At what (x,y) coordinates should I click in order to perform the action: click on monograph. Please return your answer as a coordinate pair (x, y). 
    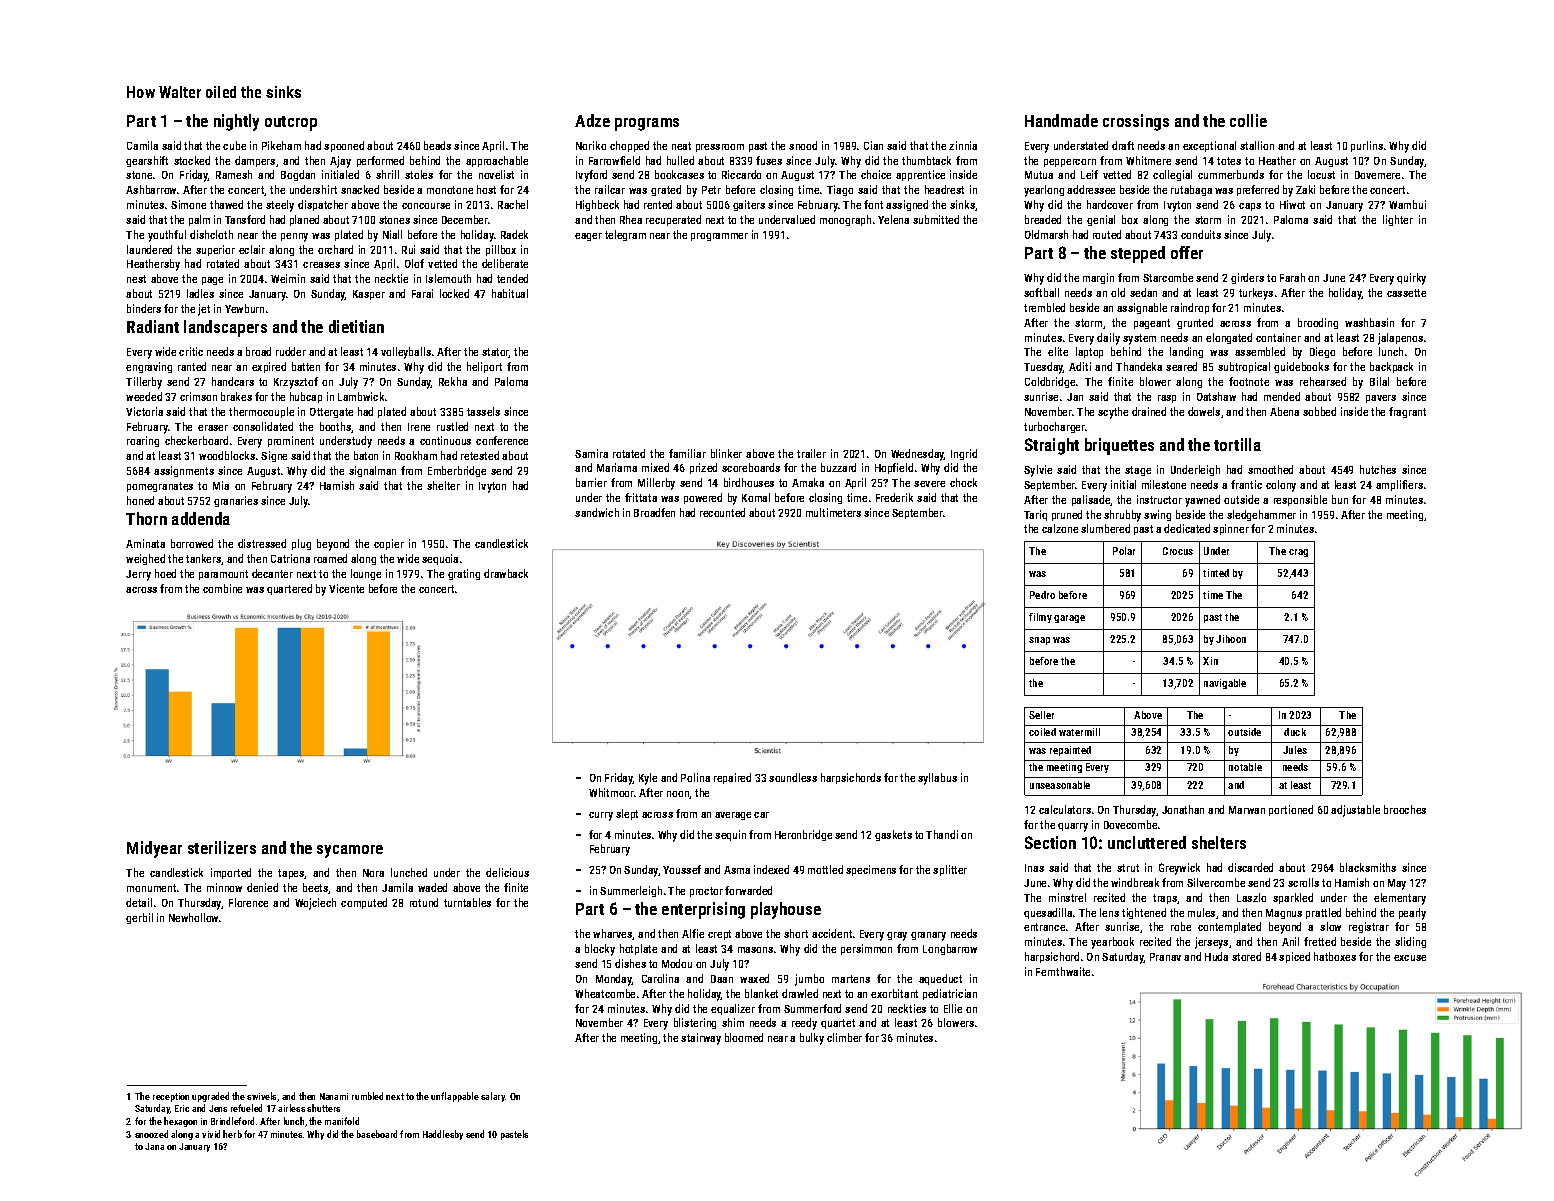
    Looking at the image, I should click on (845, 220).
